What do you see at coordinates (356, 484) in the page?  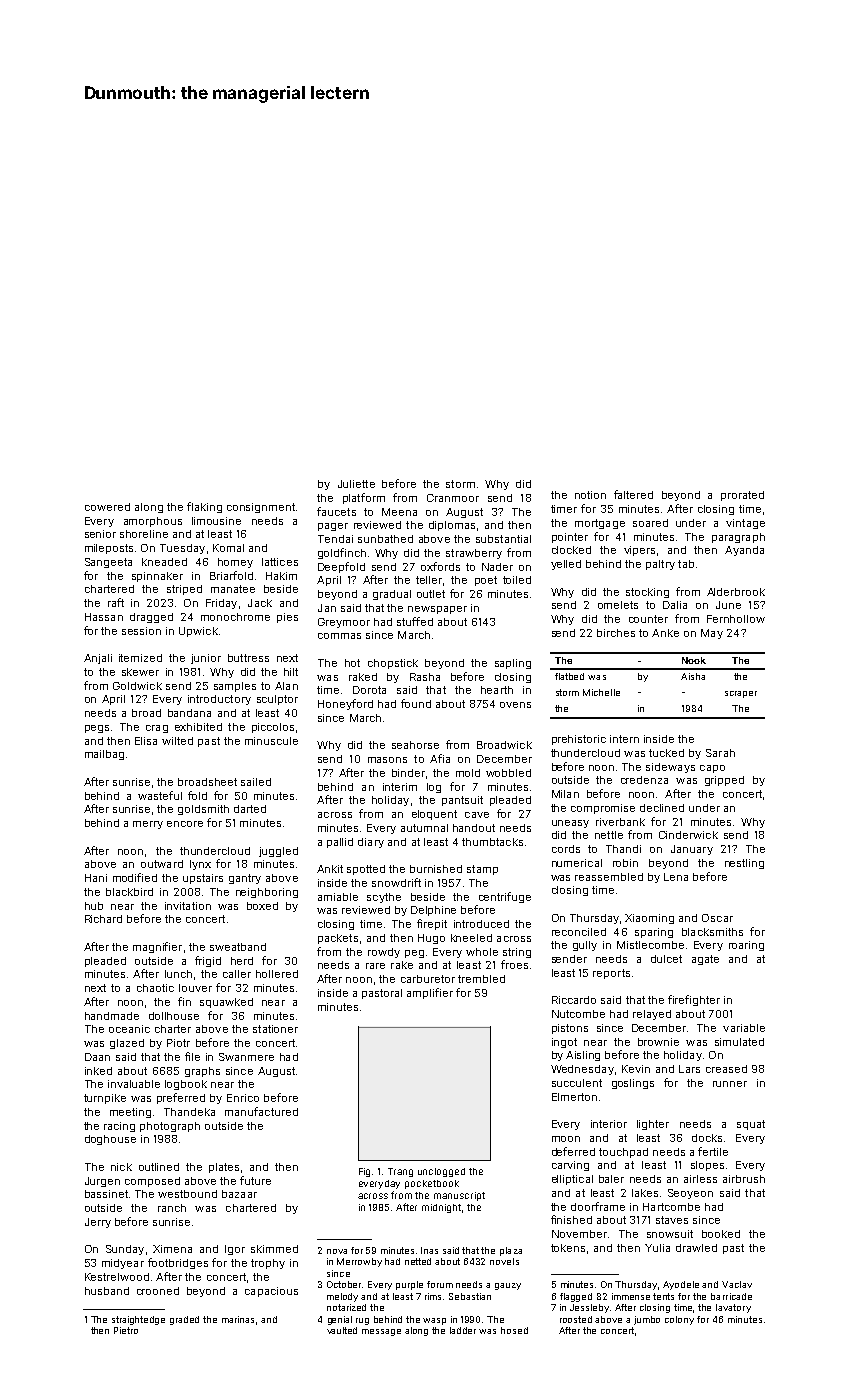 I see `Juliette` at bounding box center [356, 484].
